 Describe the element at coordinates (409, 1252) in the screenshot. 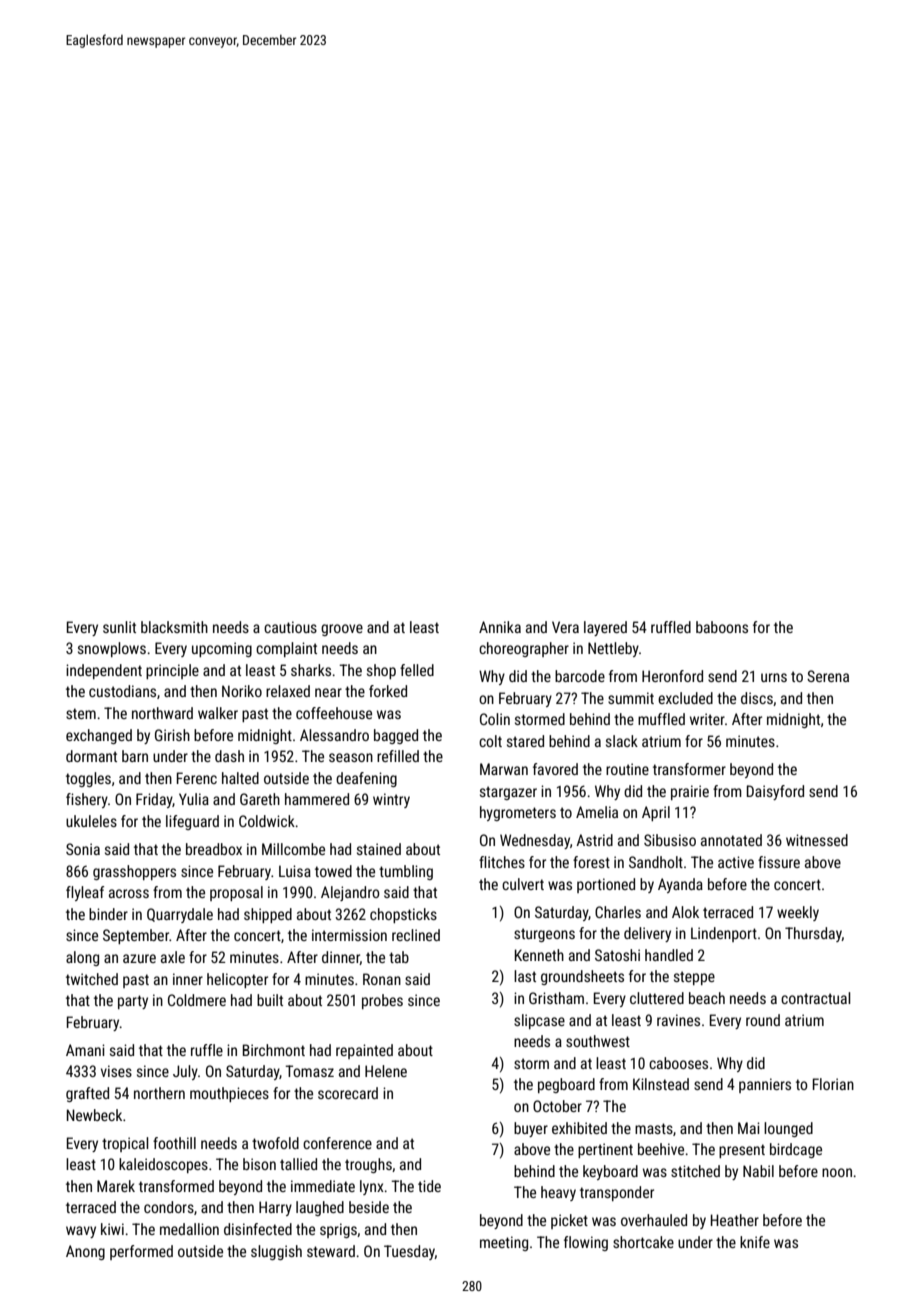

I see `Tuesday` at that location.
